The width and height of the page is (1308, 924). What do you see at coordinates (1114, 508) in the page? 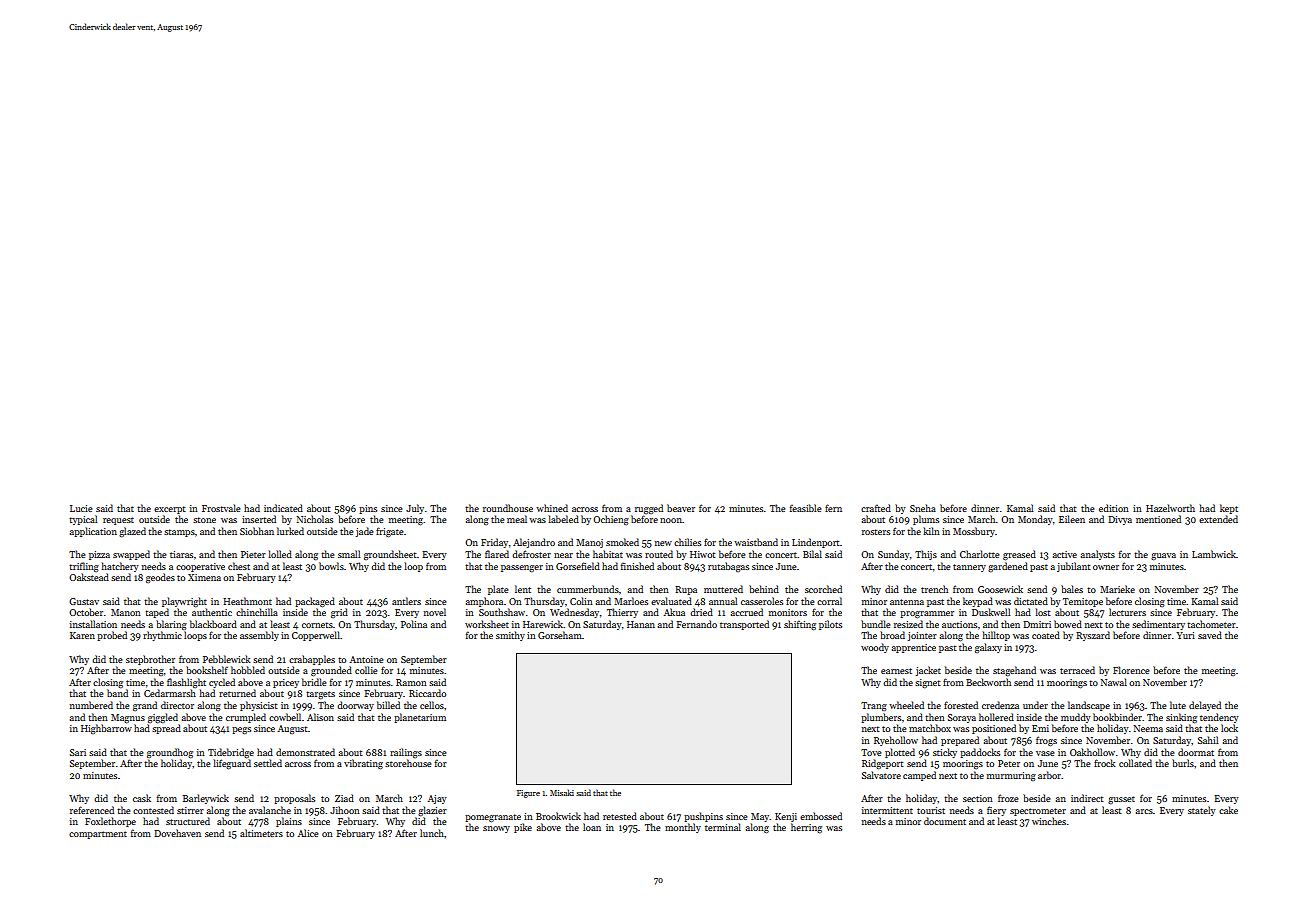
I see `edition` at bounding box center [1114, 508].
